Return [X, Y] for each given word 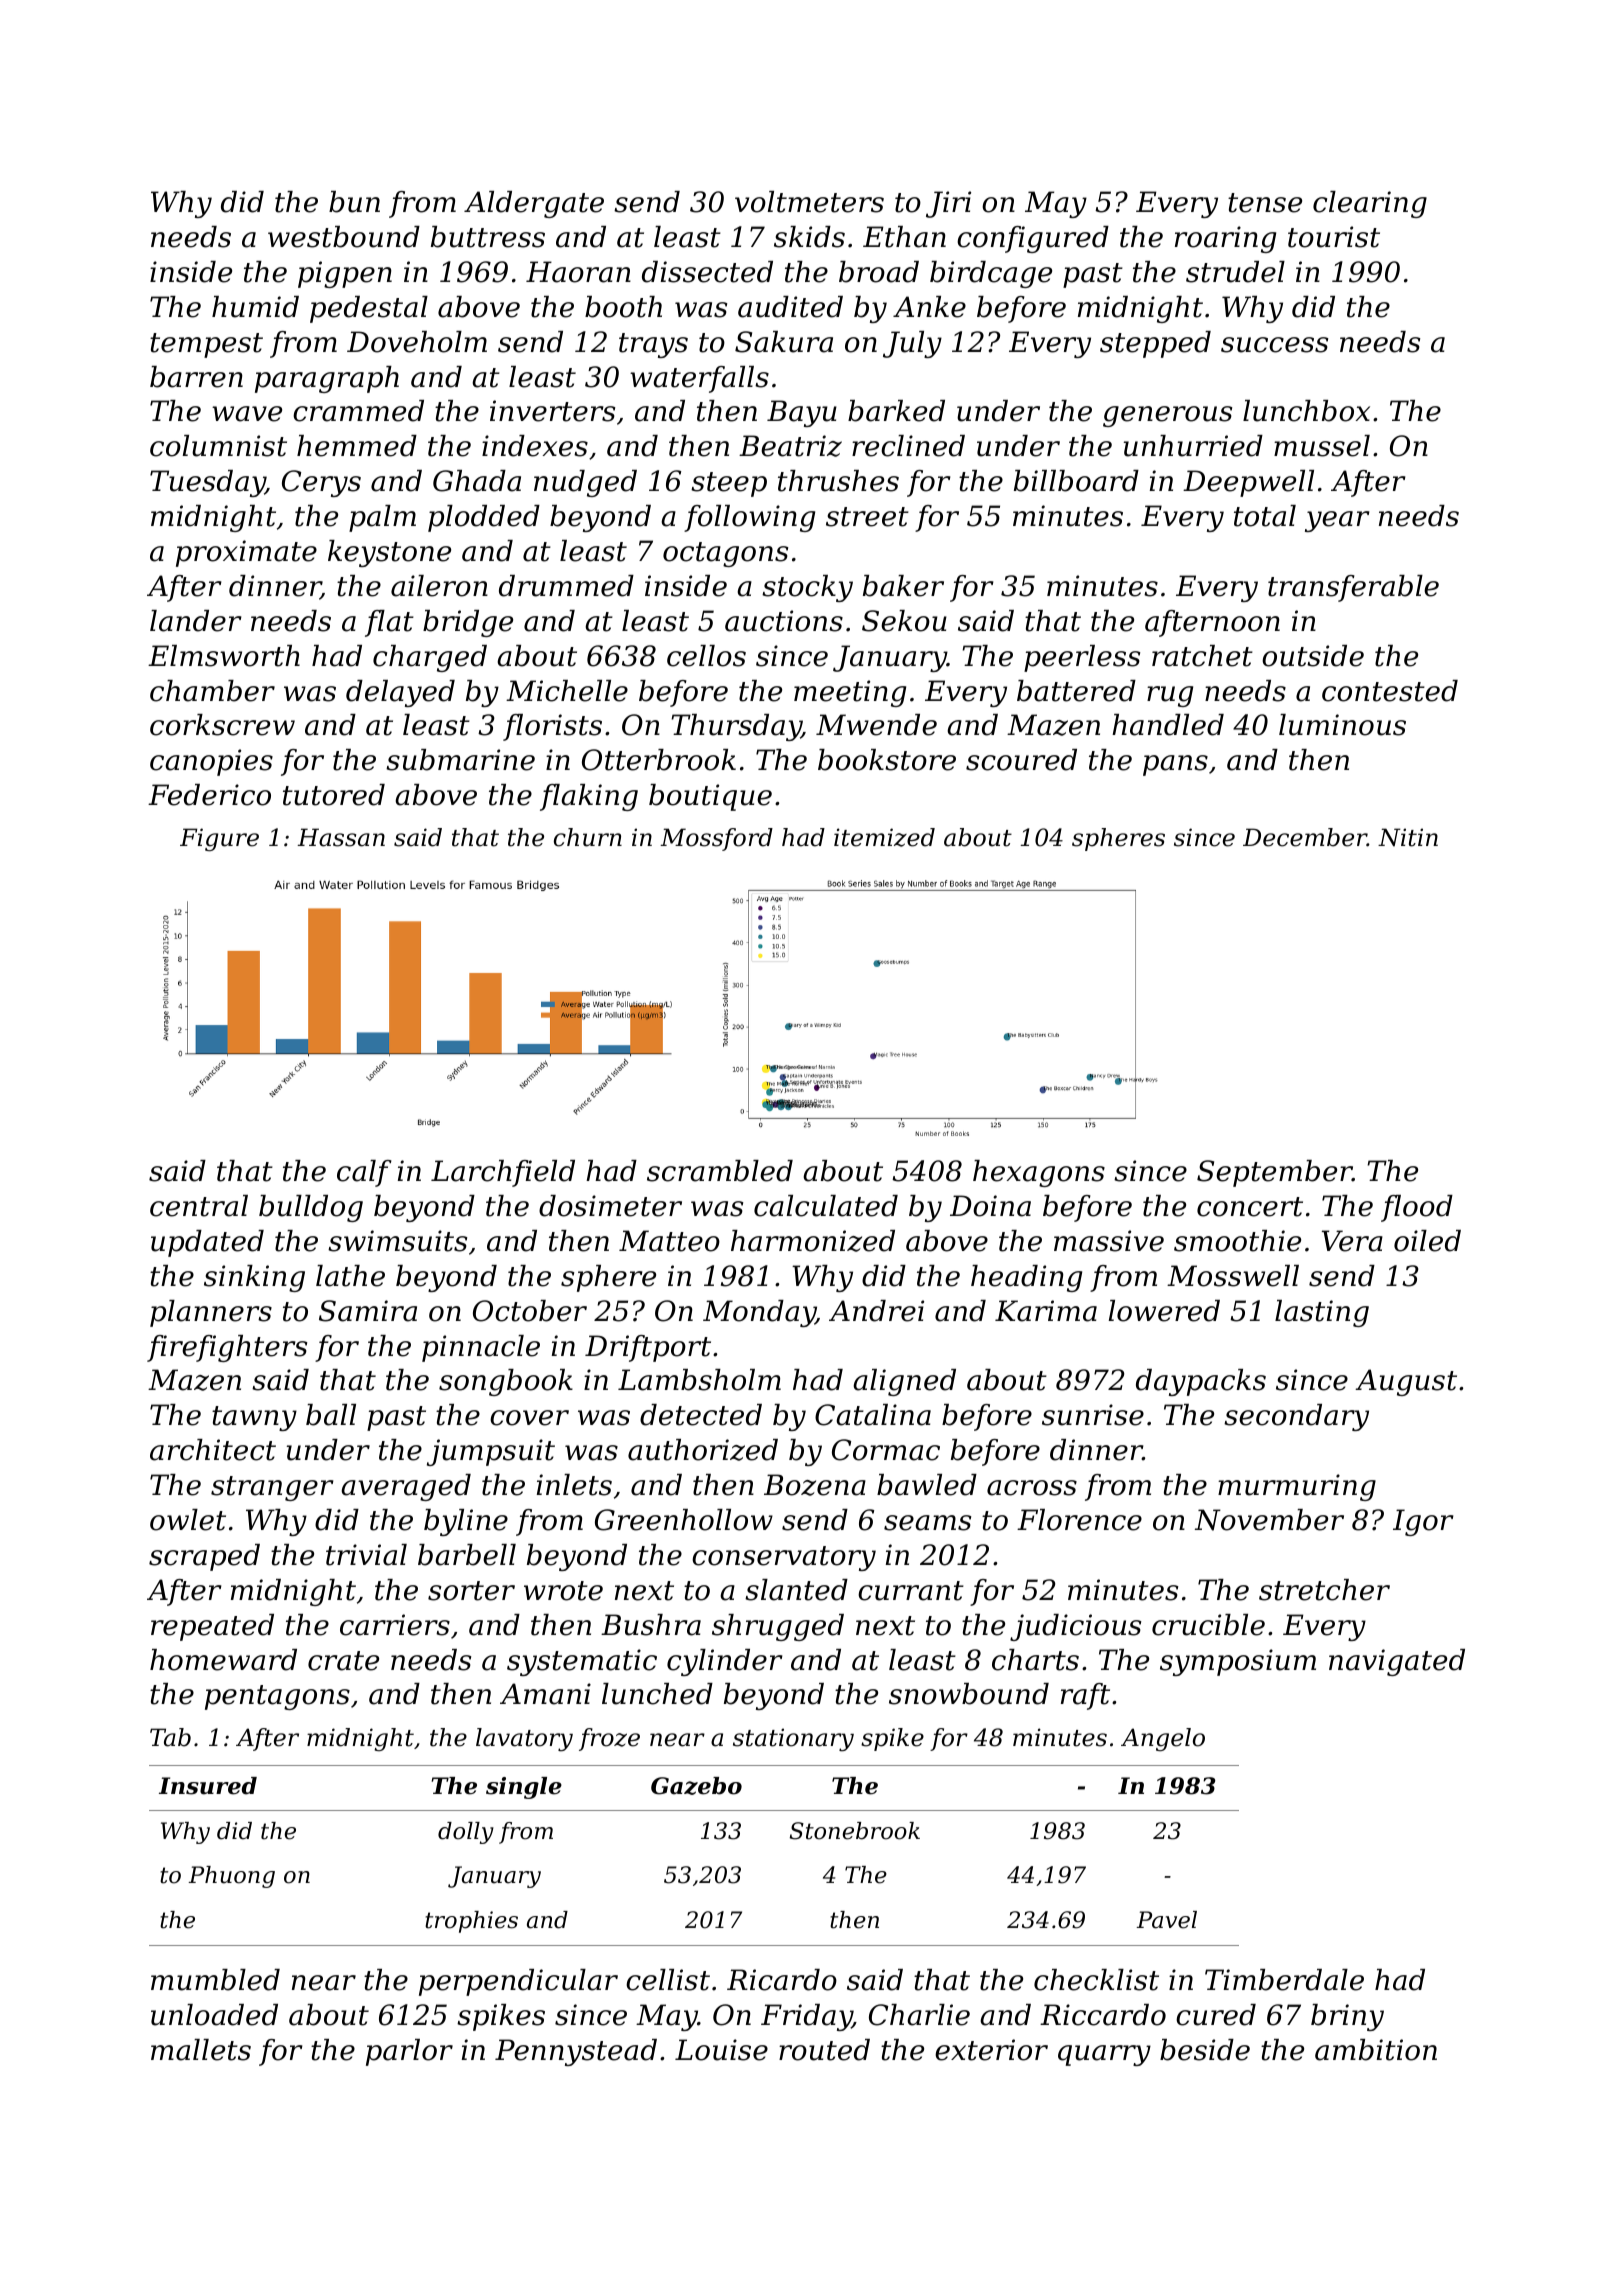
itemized [884, 837]
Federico [209, 795]
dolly [466, 1833]
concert [1250, 1207]
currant [911, 1591]
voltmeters [809, 202]
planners [211, 1313]
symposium [1238, 1662]
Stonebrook [855, 1831]
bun [354, 202]
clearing [1370, 204]
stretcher [1324, 1590]
